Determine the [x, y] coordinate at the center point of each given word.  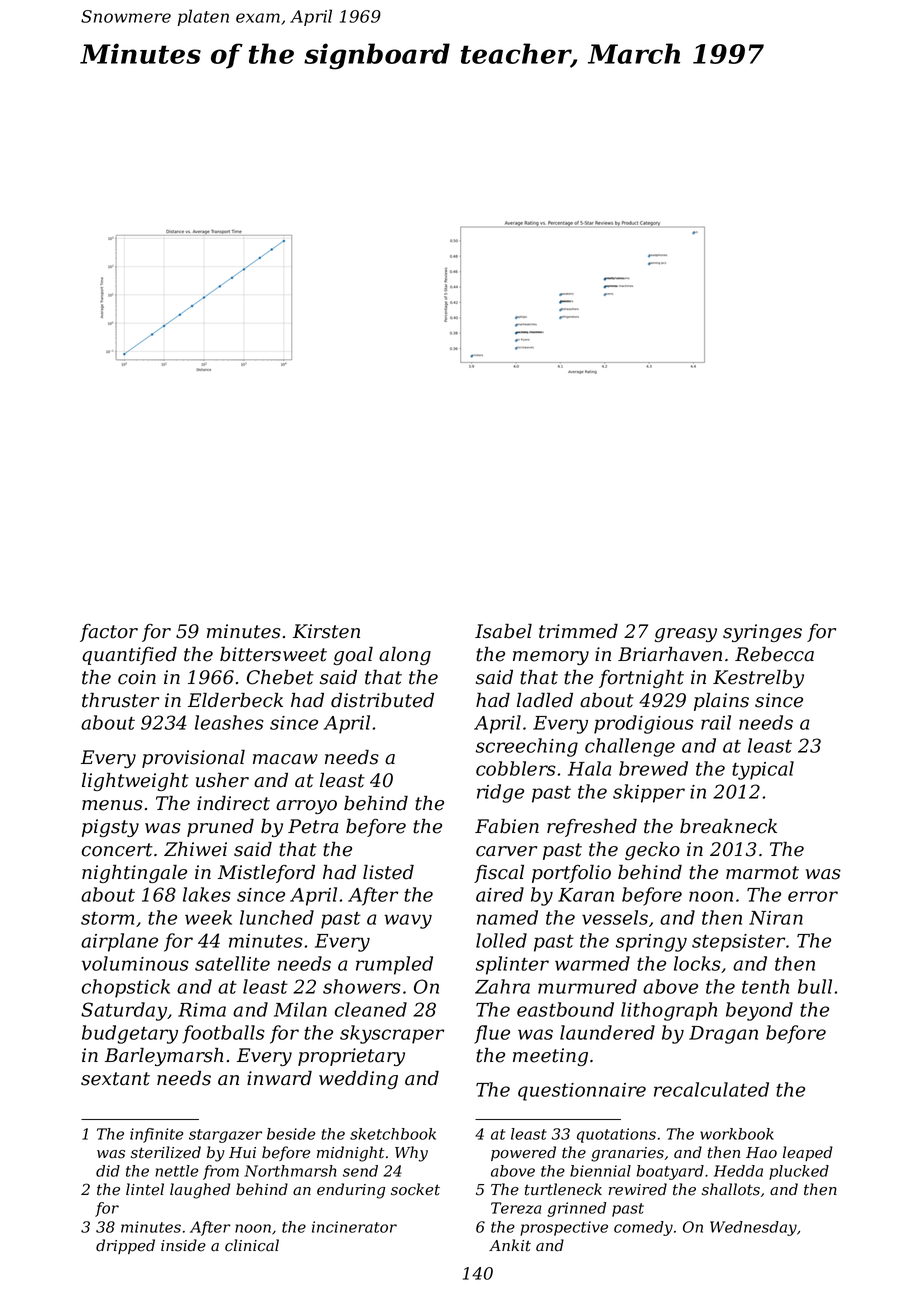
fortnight [641, 679]
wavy [408, 921]
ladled [545, 700]
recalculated [711, 1089]
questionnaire [582, 1092]
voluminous [135, 963]
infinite [157, 1135]
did [108, 1171]
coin [137, 677]
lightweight [135, 782]
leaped [808, 1153]
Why [411, 1154]
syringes [762, 633]
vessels [615, 917]
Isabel [503, 631]
